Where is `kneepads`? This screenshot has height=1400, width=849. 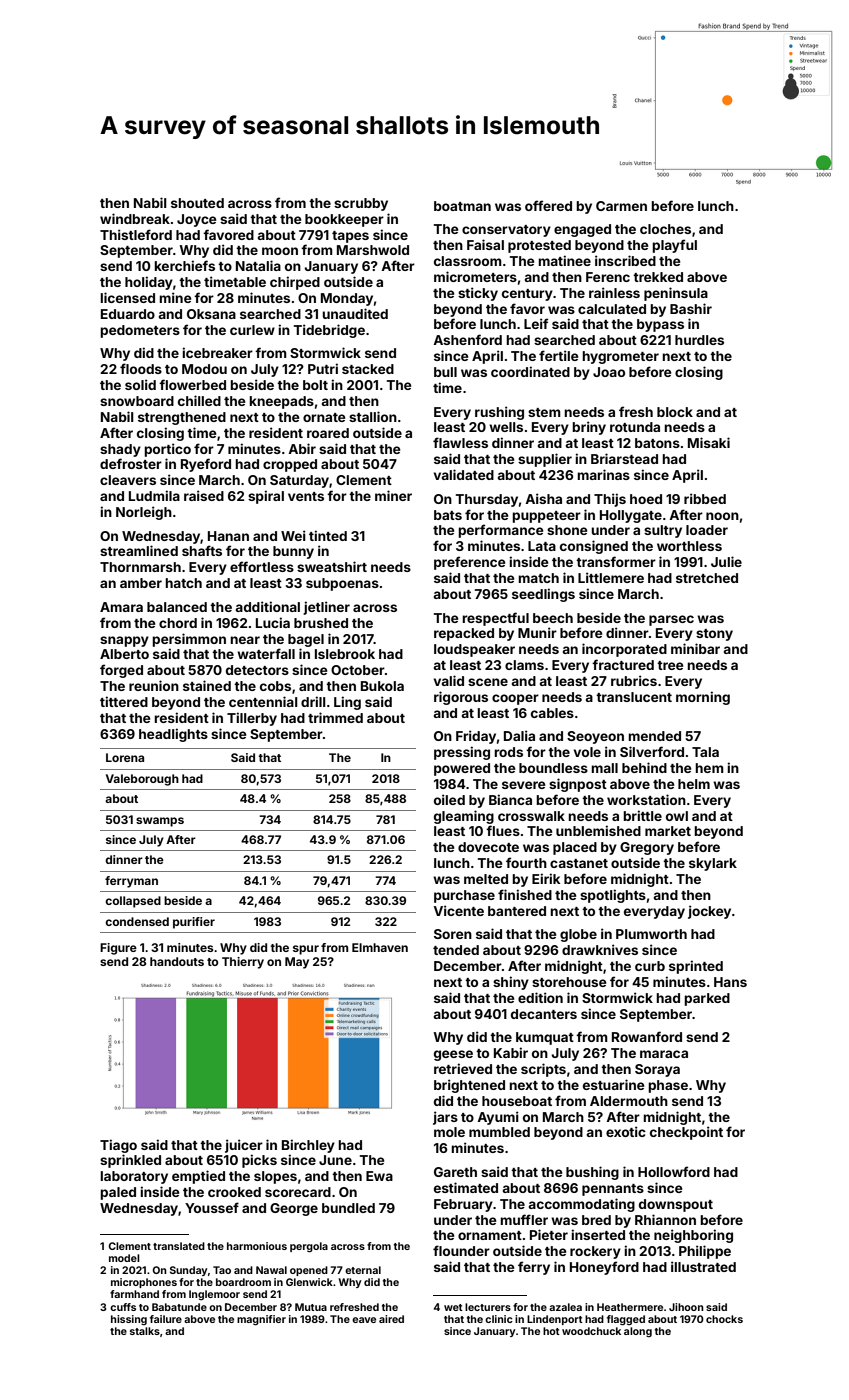 kneepads is located at coordinates (281, 402).
